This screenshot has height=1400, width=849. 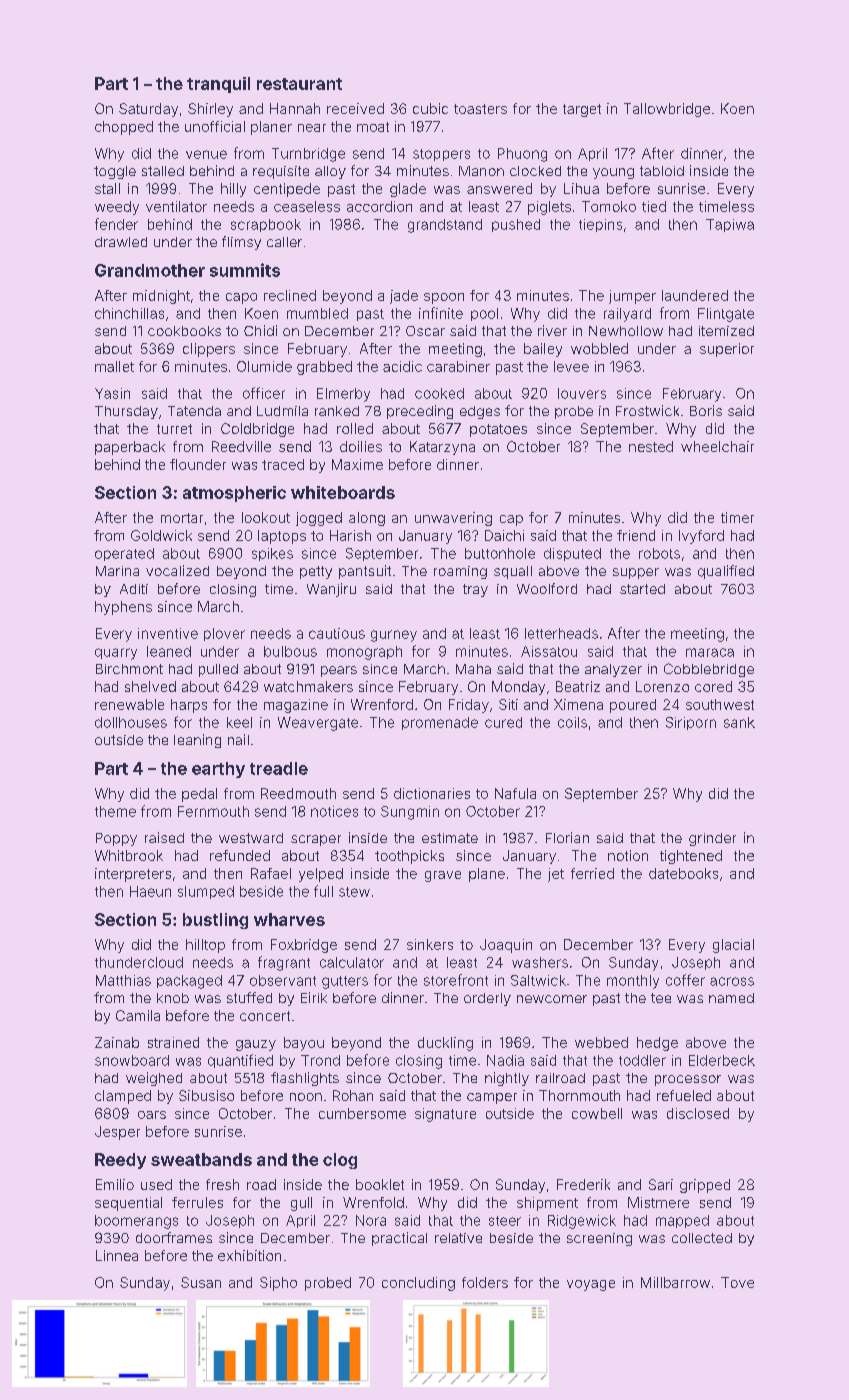 I want to click on lookout, so click(x=266, y=517).
